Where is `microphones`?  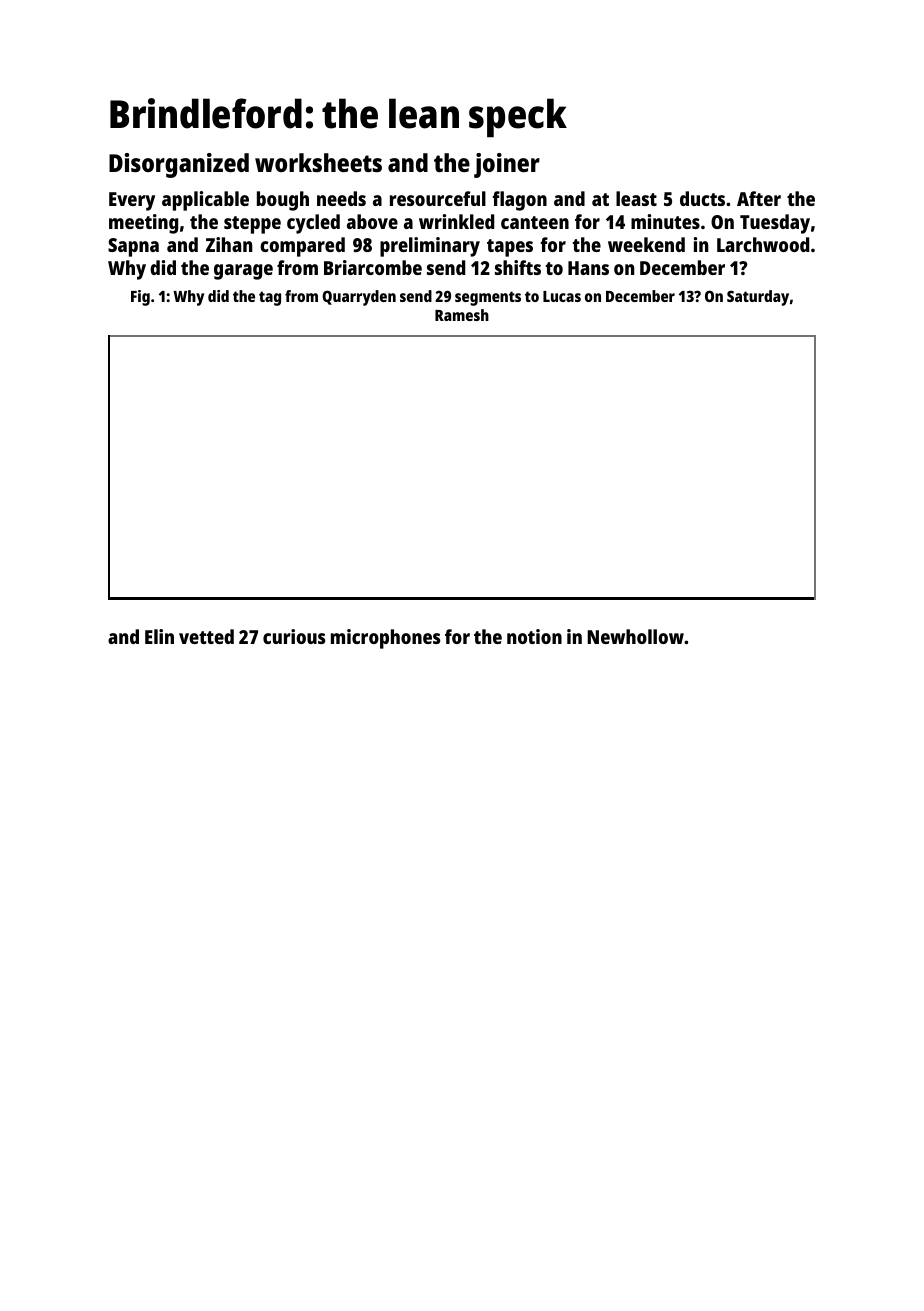 microphones is located at coordinates (385, 639).
